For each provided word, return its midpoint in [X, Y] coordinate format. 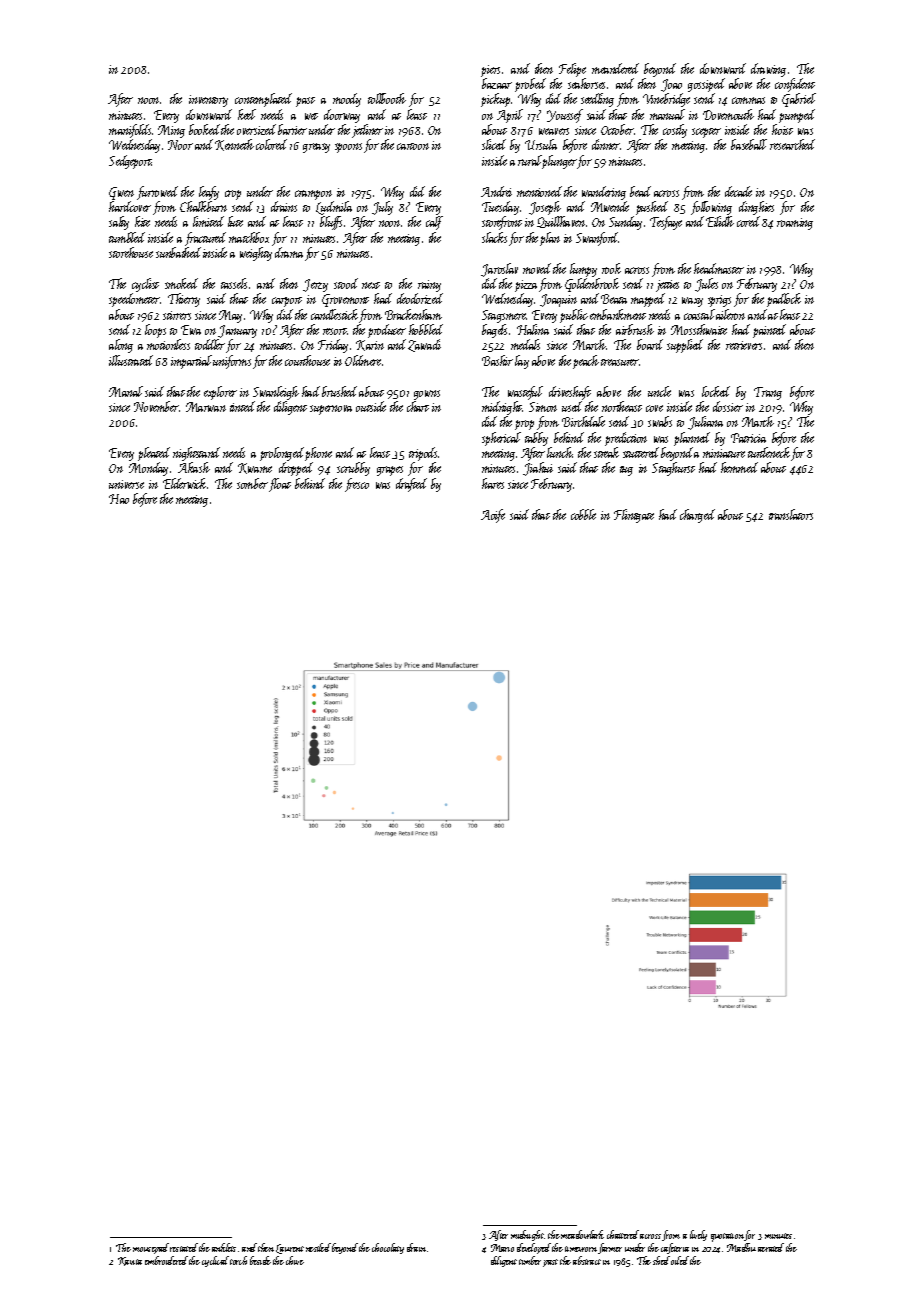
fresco [357, 485]
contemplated [263, 100]
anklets [224, 1247]
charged [697, 516]
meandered [615, 68]
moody [347, 100]
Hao [119, 499]
